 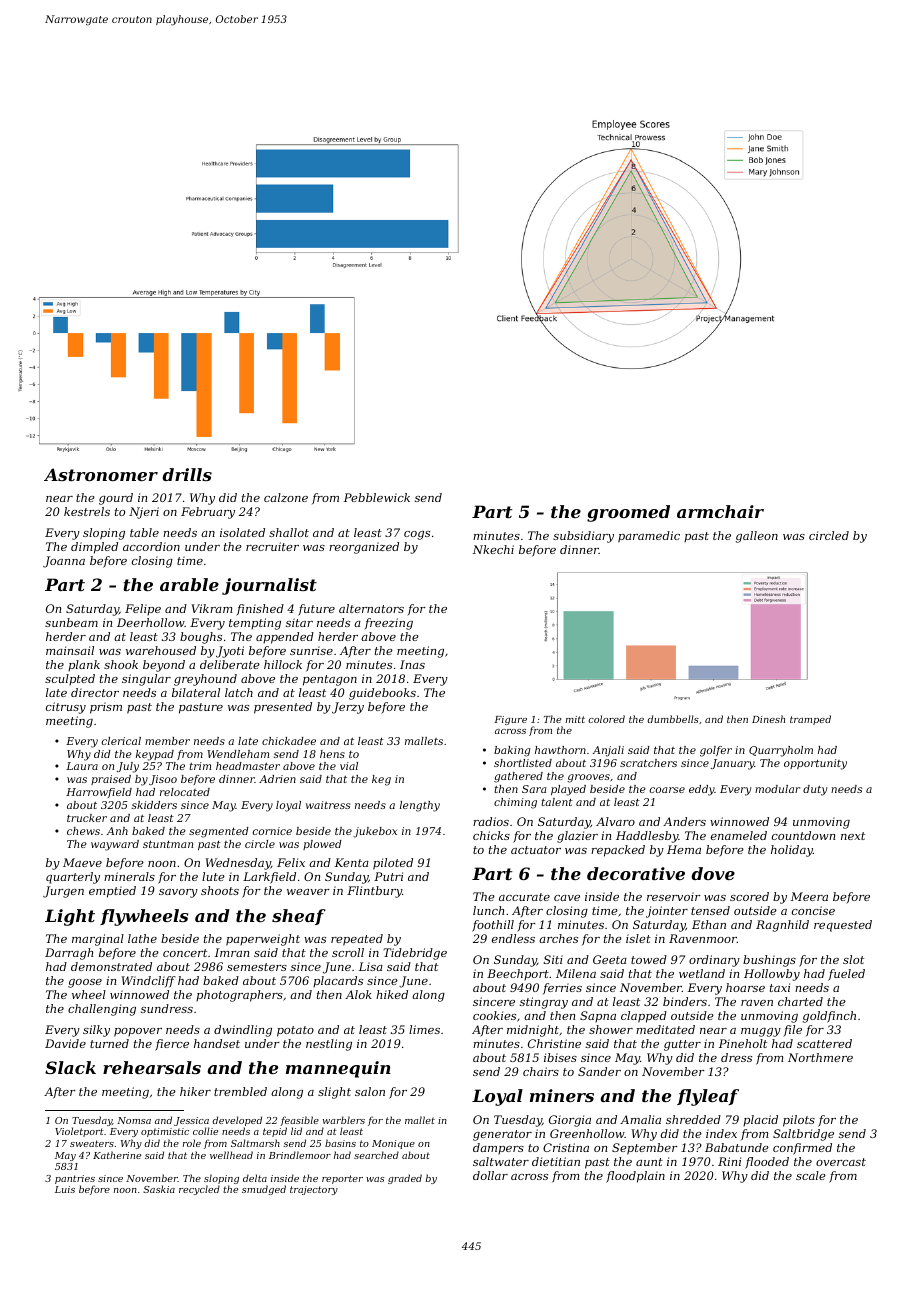 I want to click on arches, so click(x=558, y=938).
